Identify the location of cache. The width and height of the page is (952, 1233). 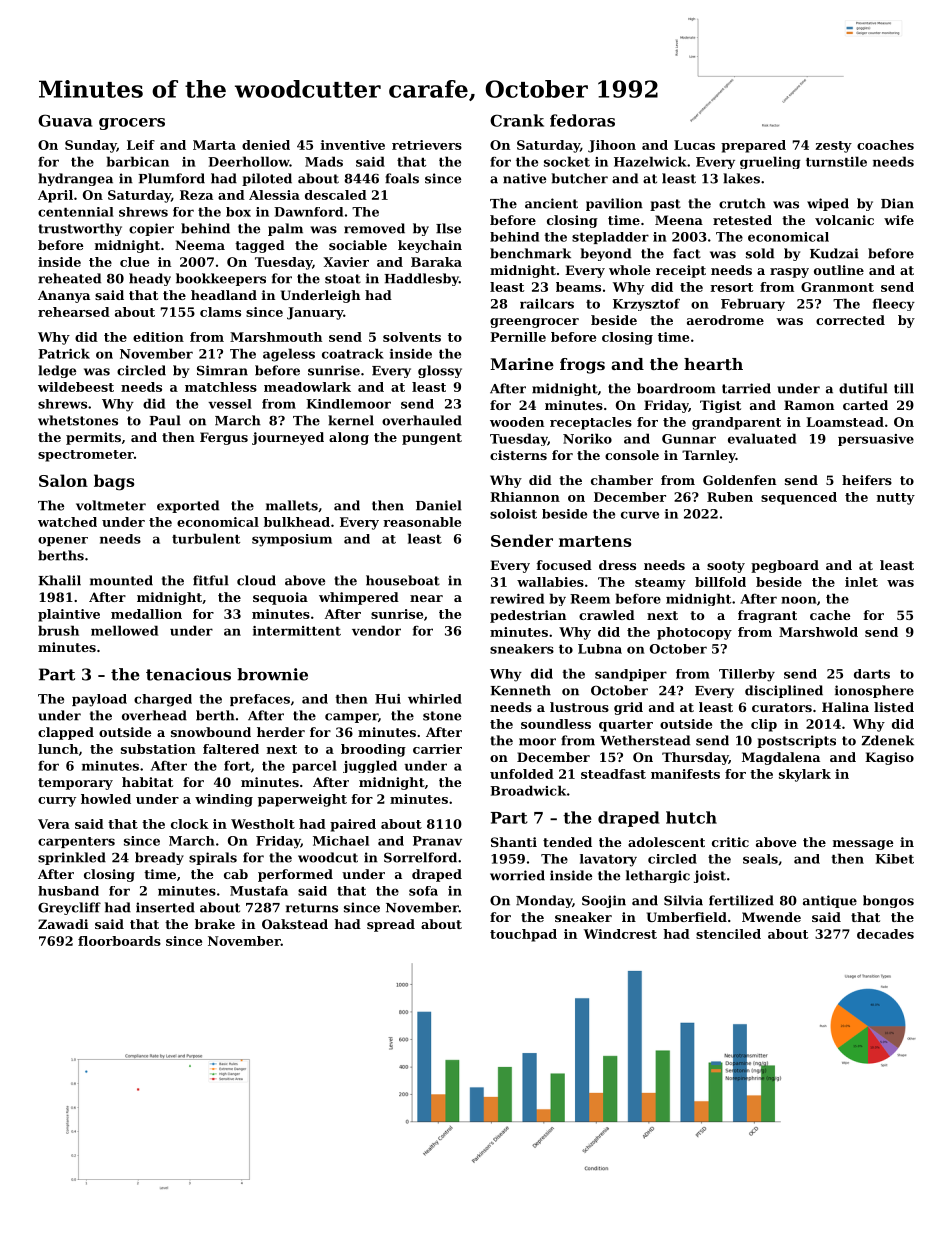
(830, 615).
